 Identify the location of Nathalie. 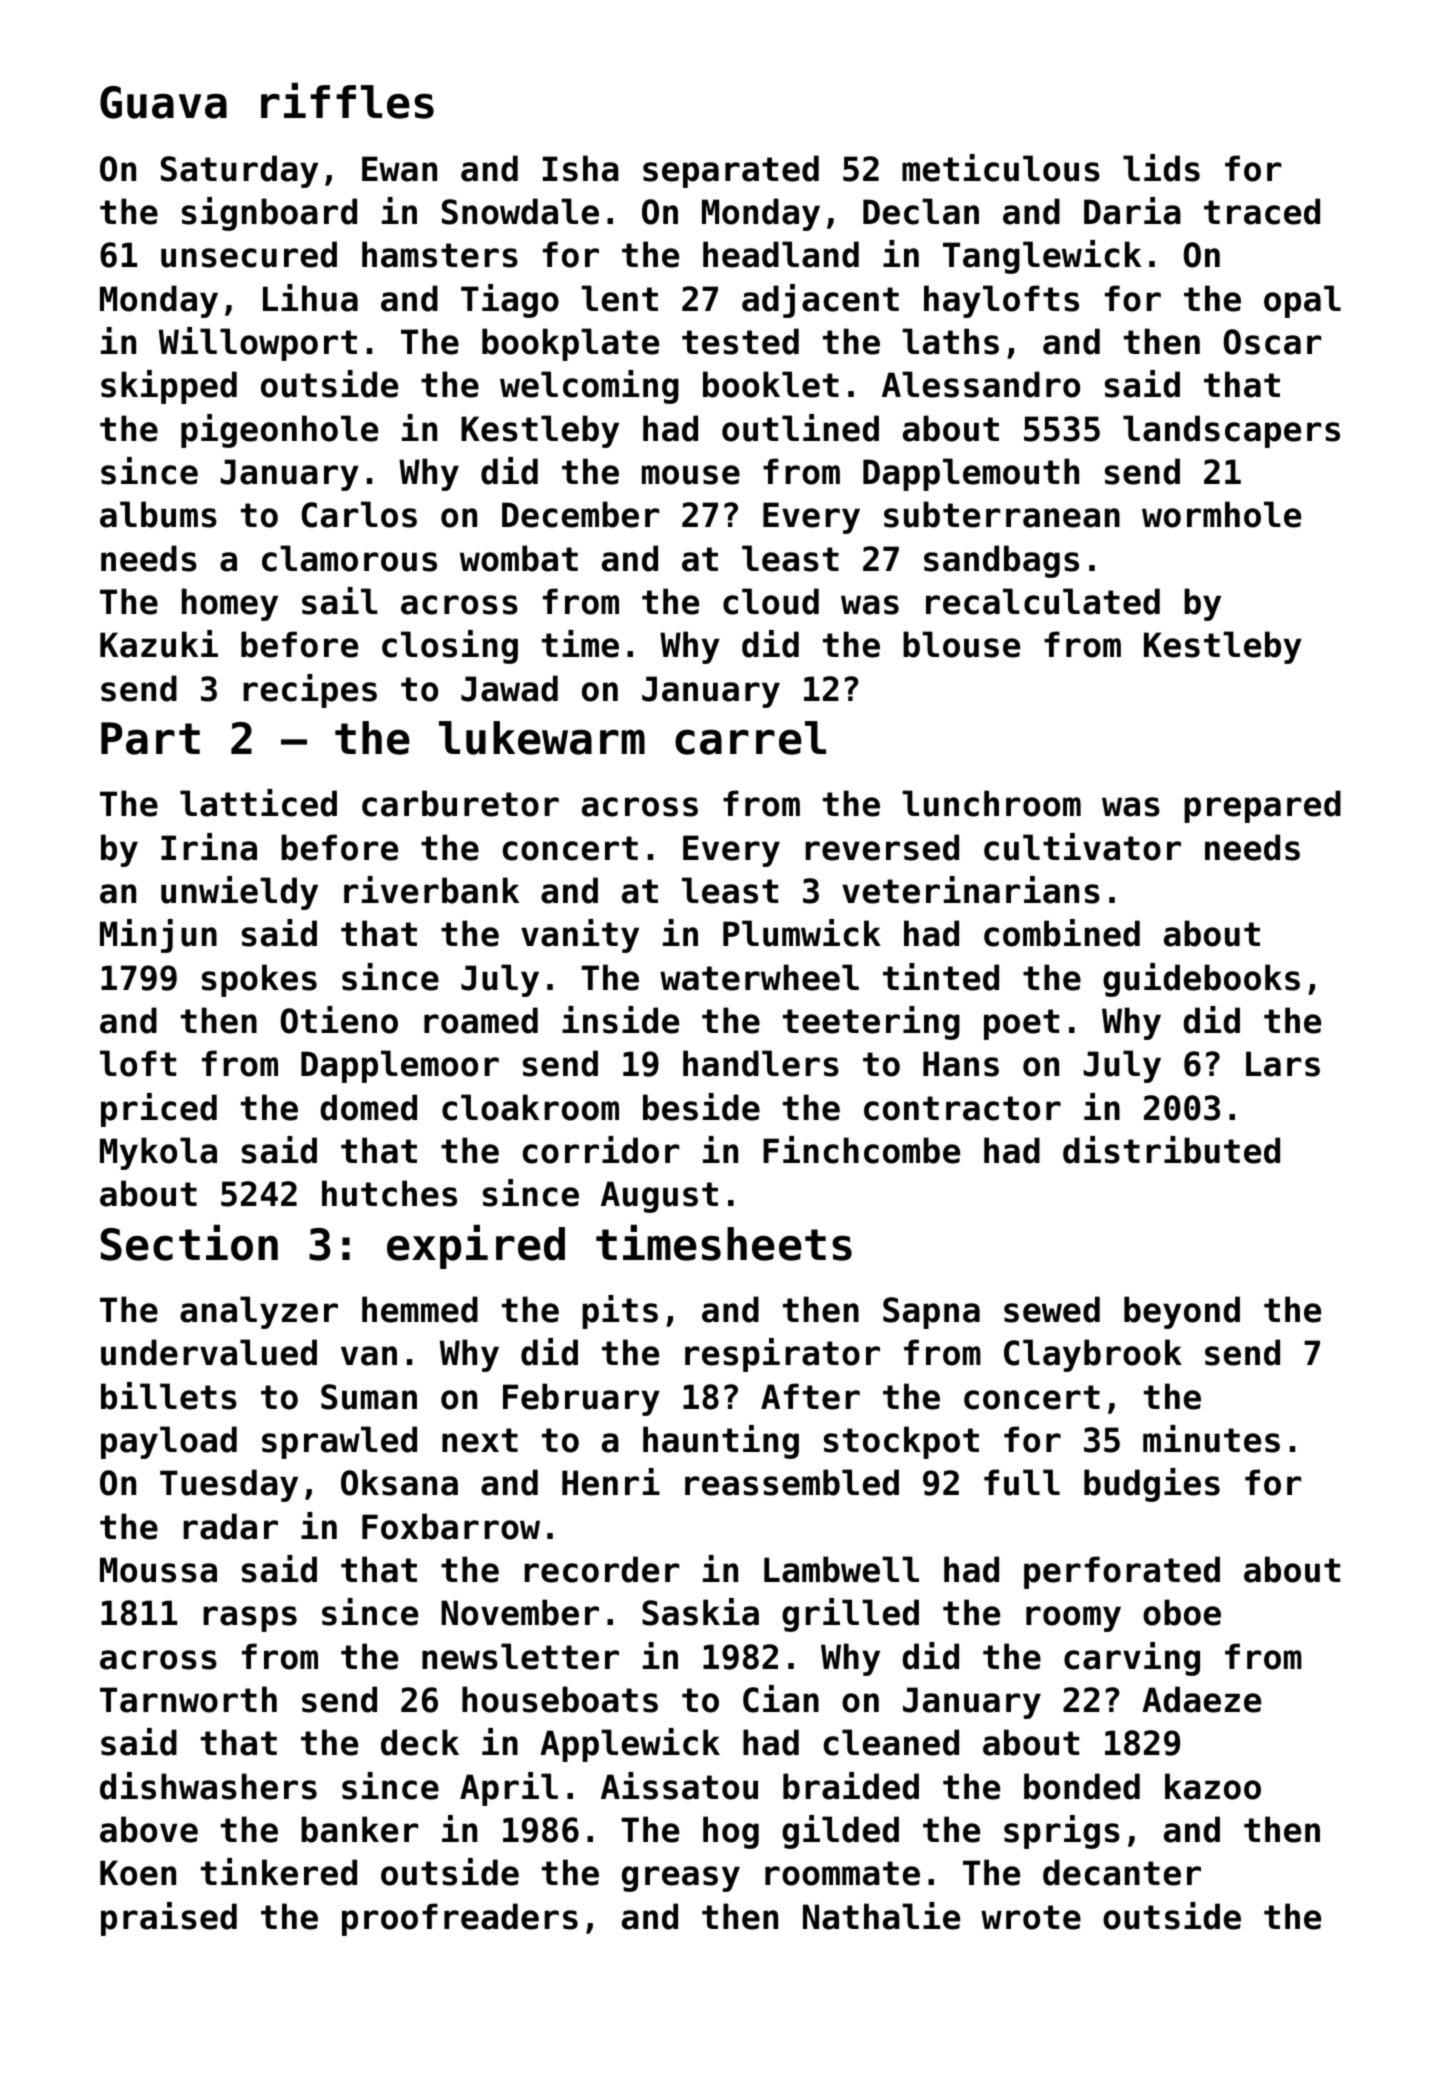
(881, 1916).
